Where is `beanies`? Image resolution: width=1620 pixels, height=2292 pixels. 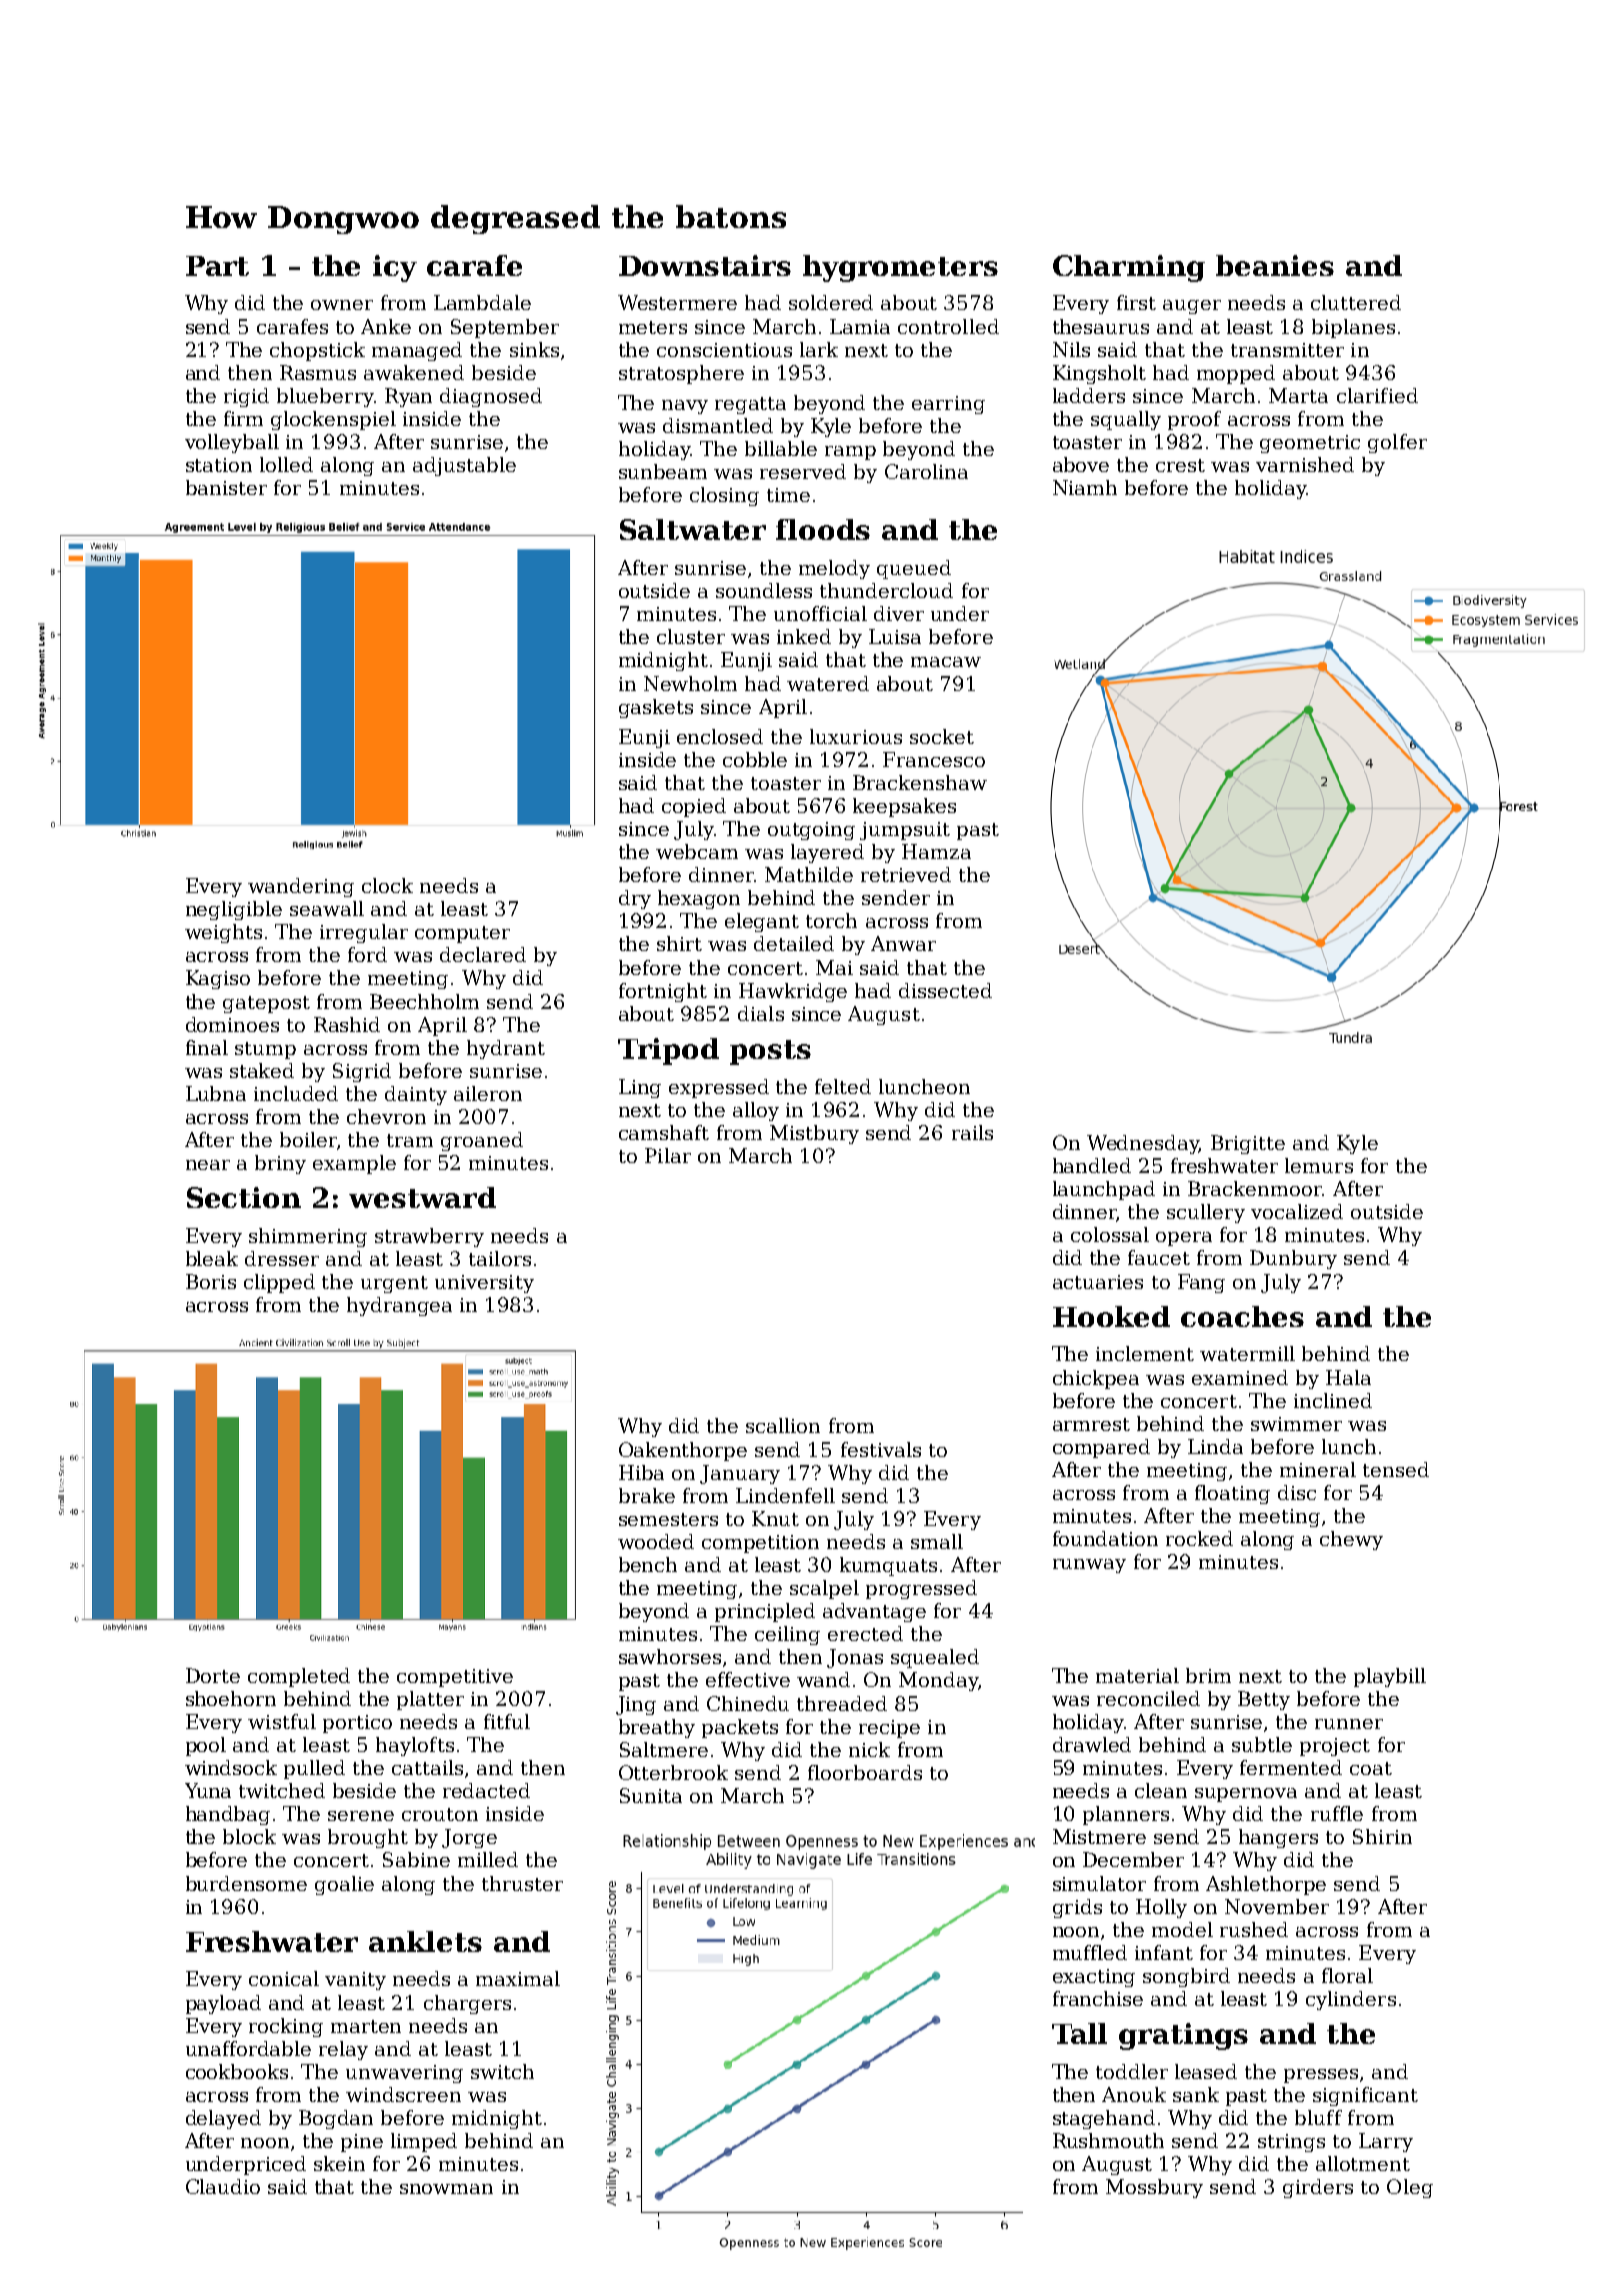
beanies is located at coordinates (1275, 265).
